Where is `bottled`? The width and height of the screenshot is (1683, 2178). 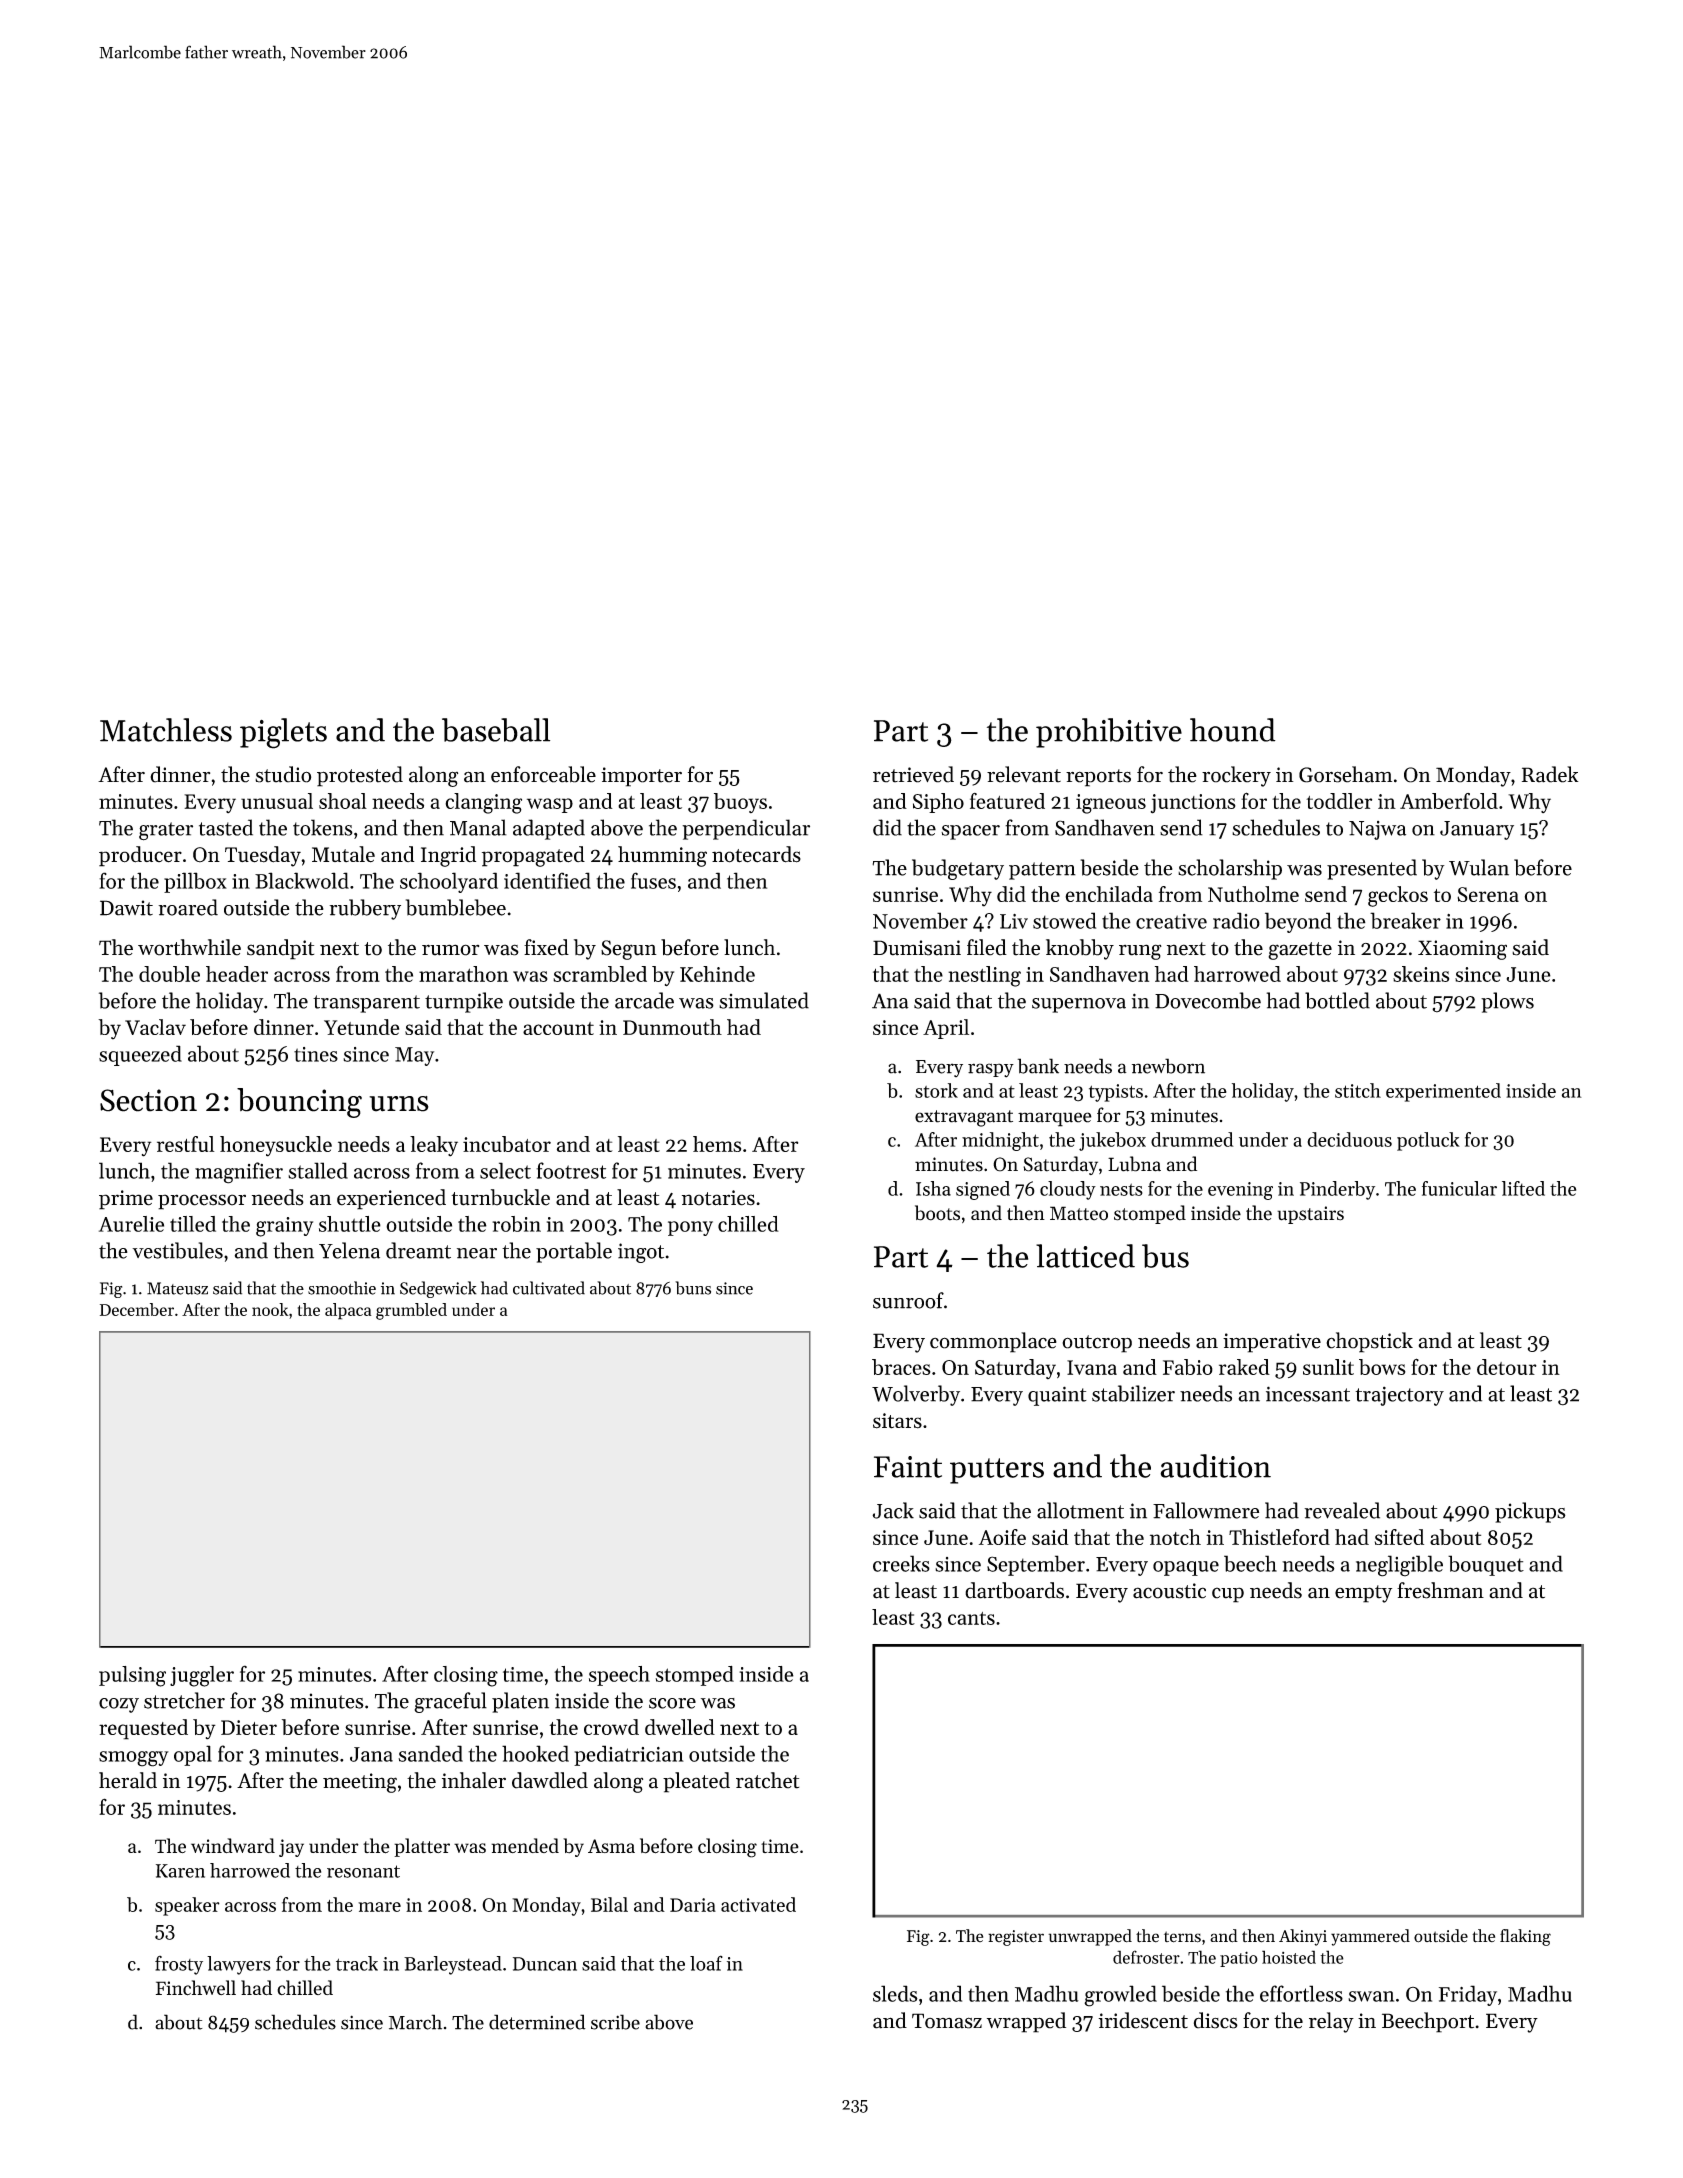 bottled is located at coordinates (1337, 1000).
